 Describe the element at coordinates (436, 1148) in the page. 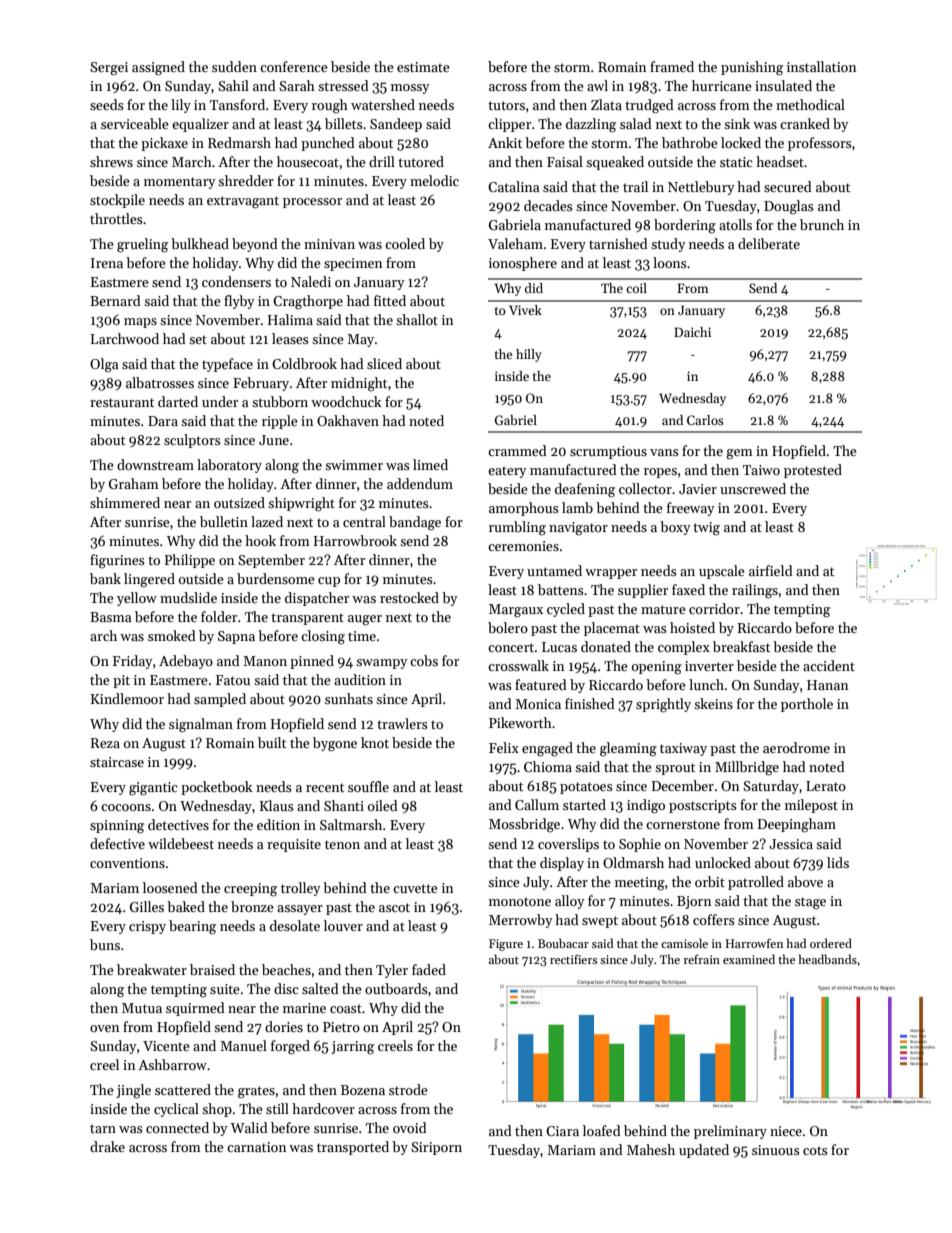

I see `Siriporn` at that location.
